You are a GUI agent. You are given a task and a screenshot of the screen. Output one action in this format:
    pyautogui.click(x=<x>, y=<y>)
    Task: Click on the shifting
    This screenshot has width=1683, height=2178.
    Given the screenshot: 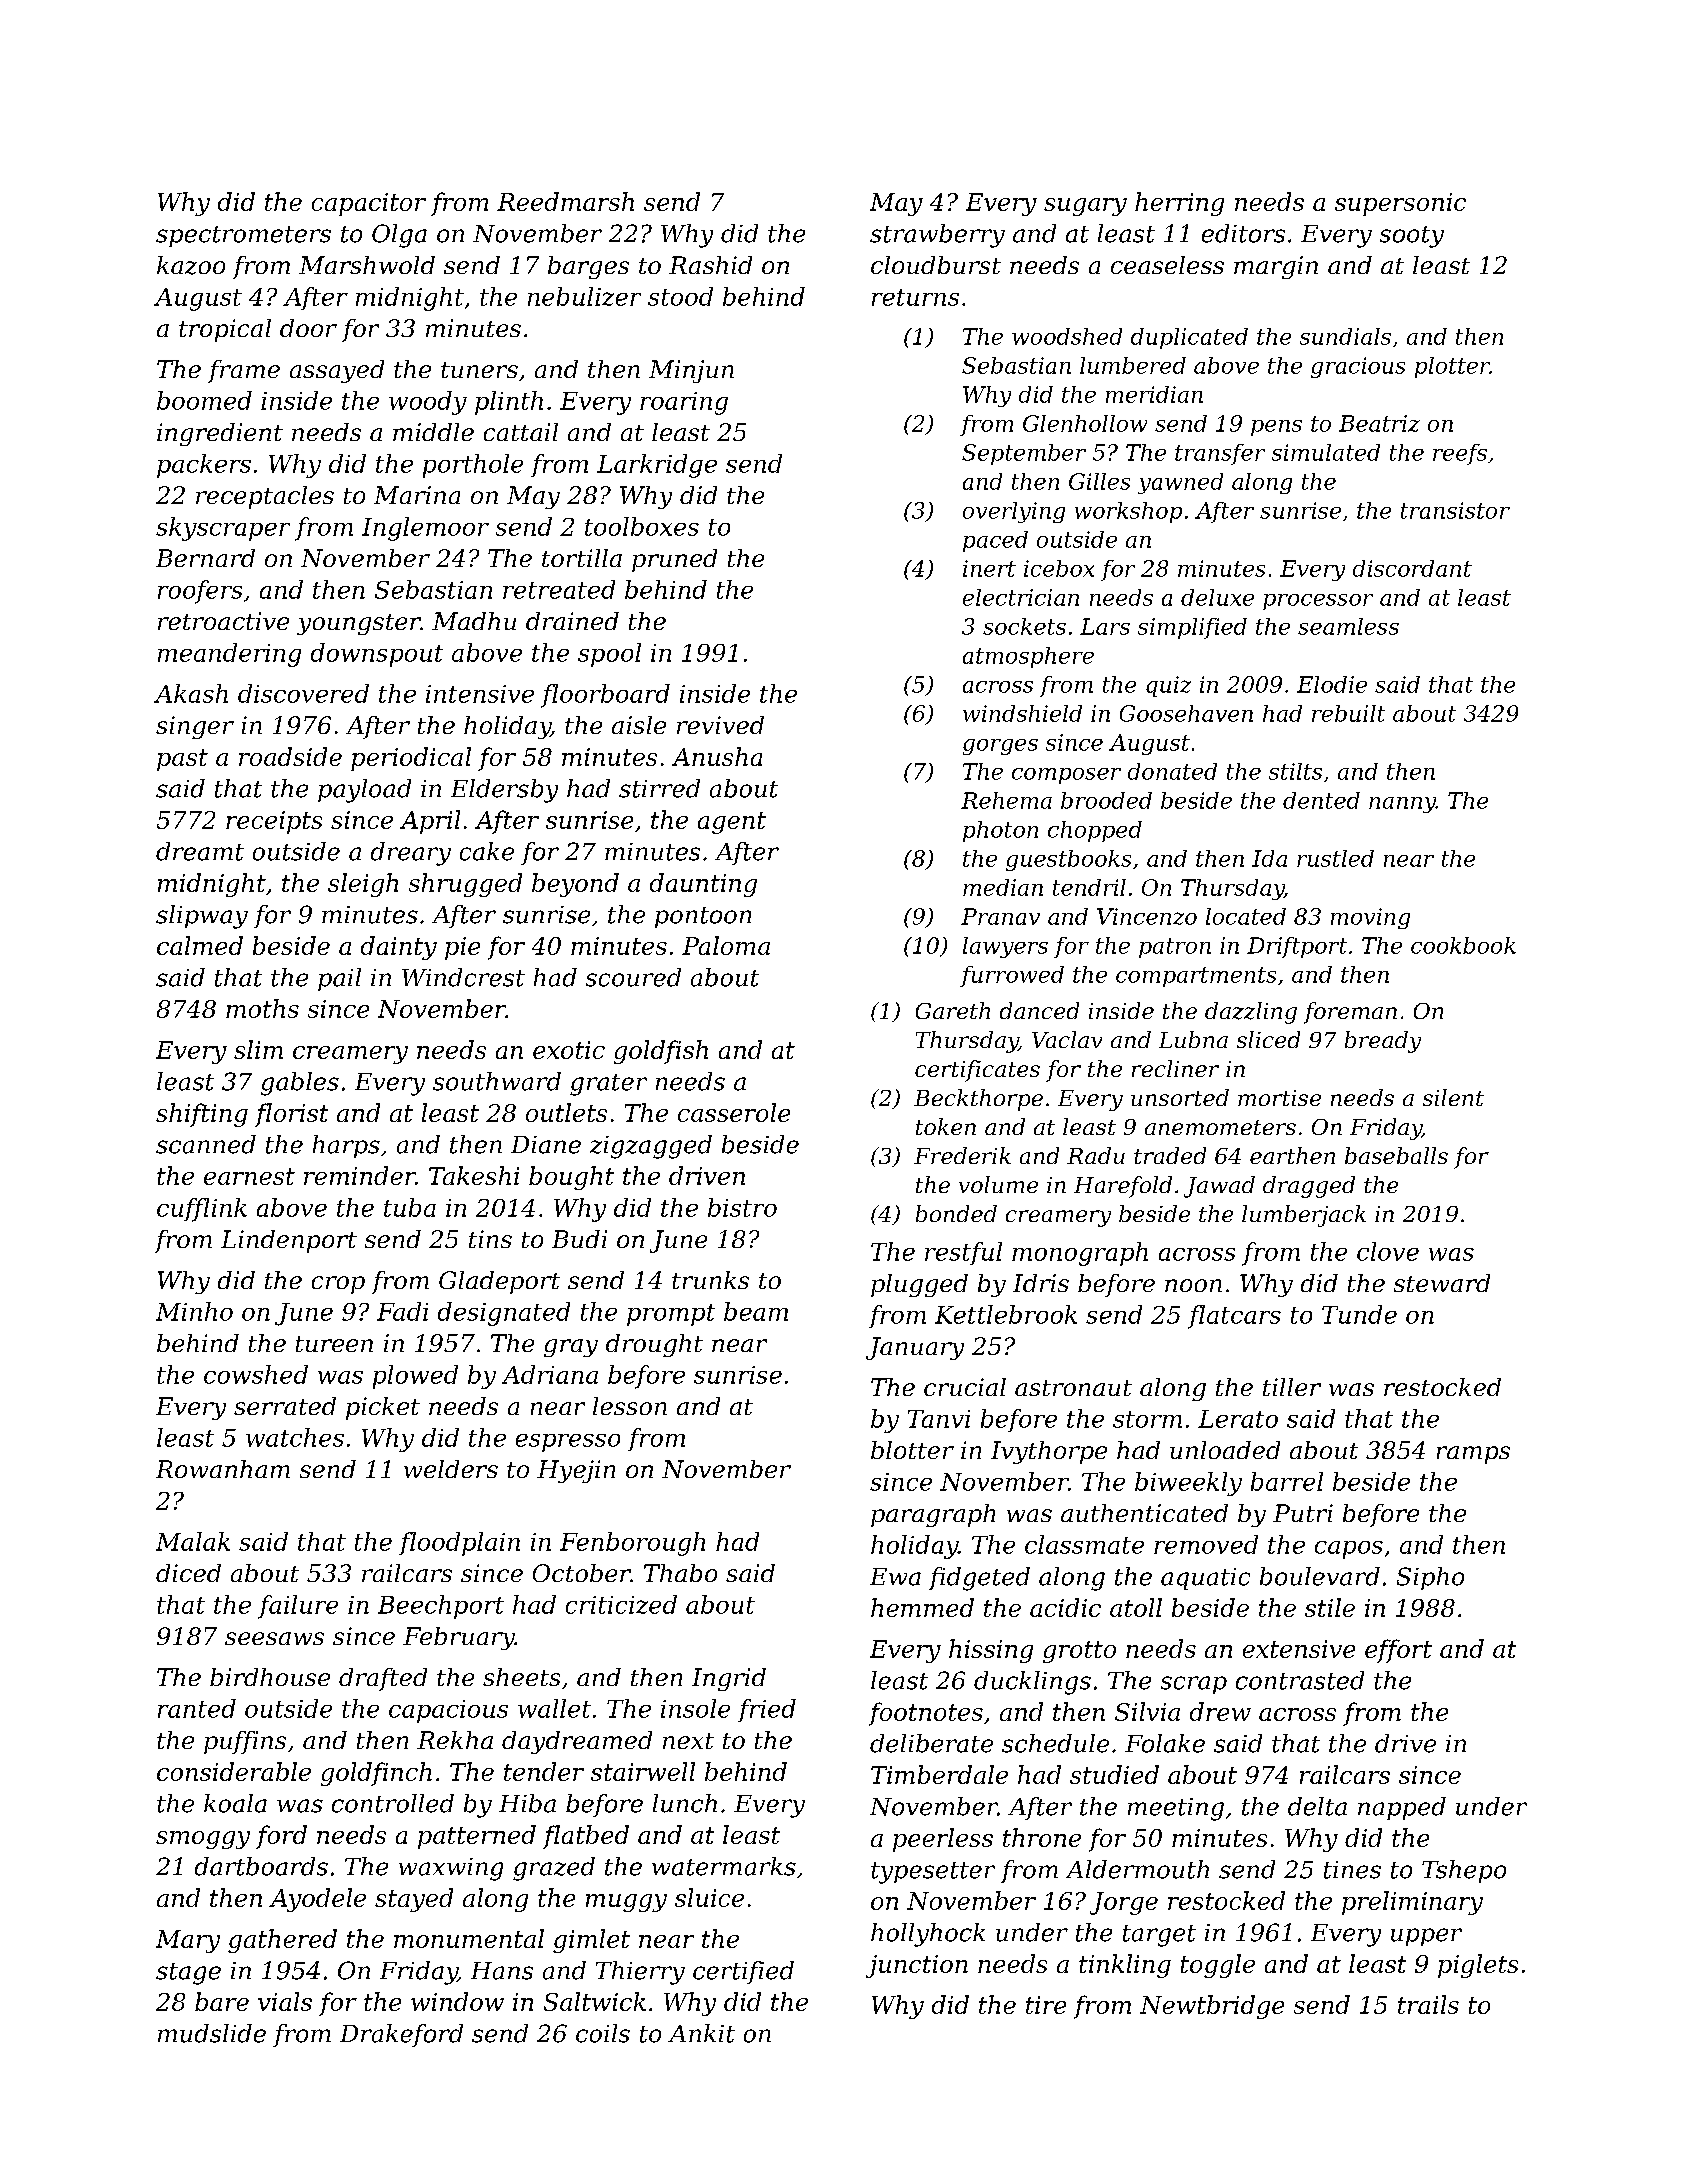 What is the action you would take?
    pyautogui.click(x=202, y=1115)
